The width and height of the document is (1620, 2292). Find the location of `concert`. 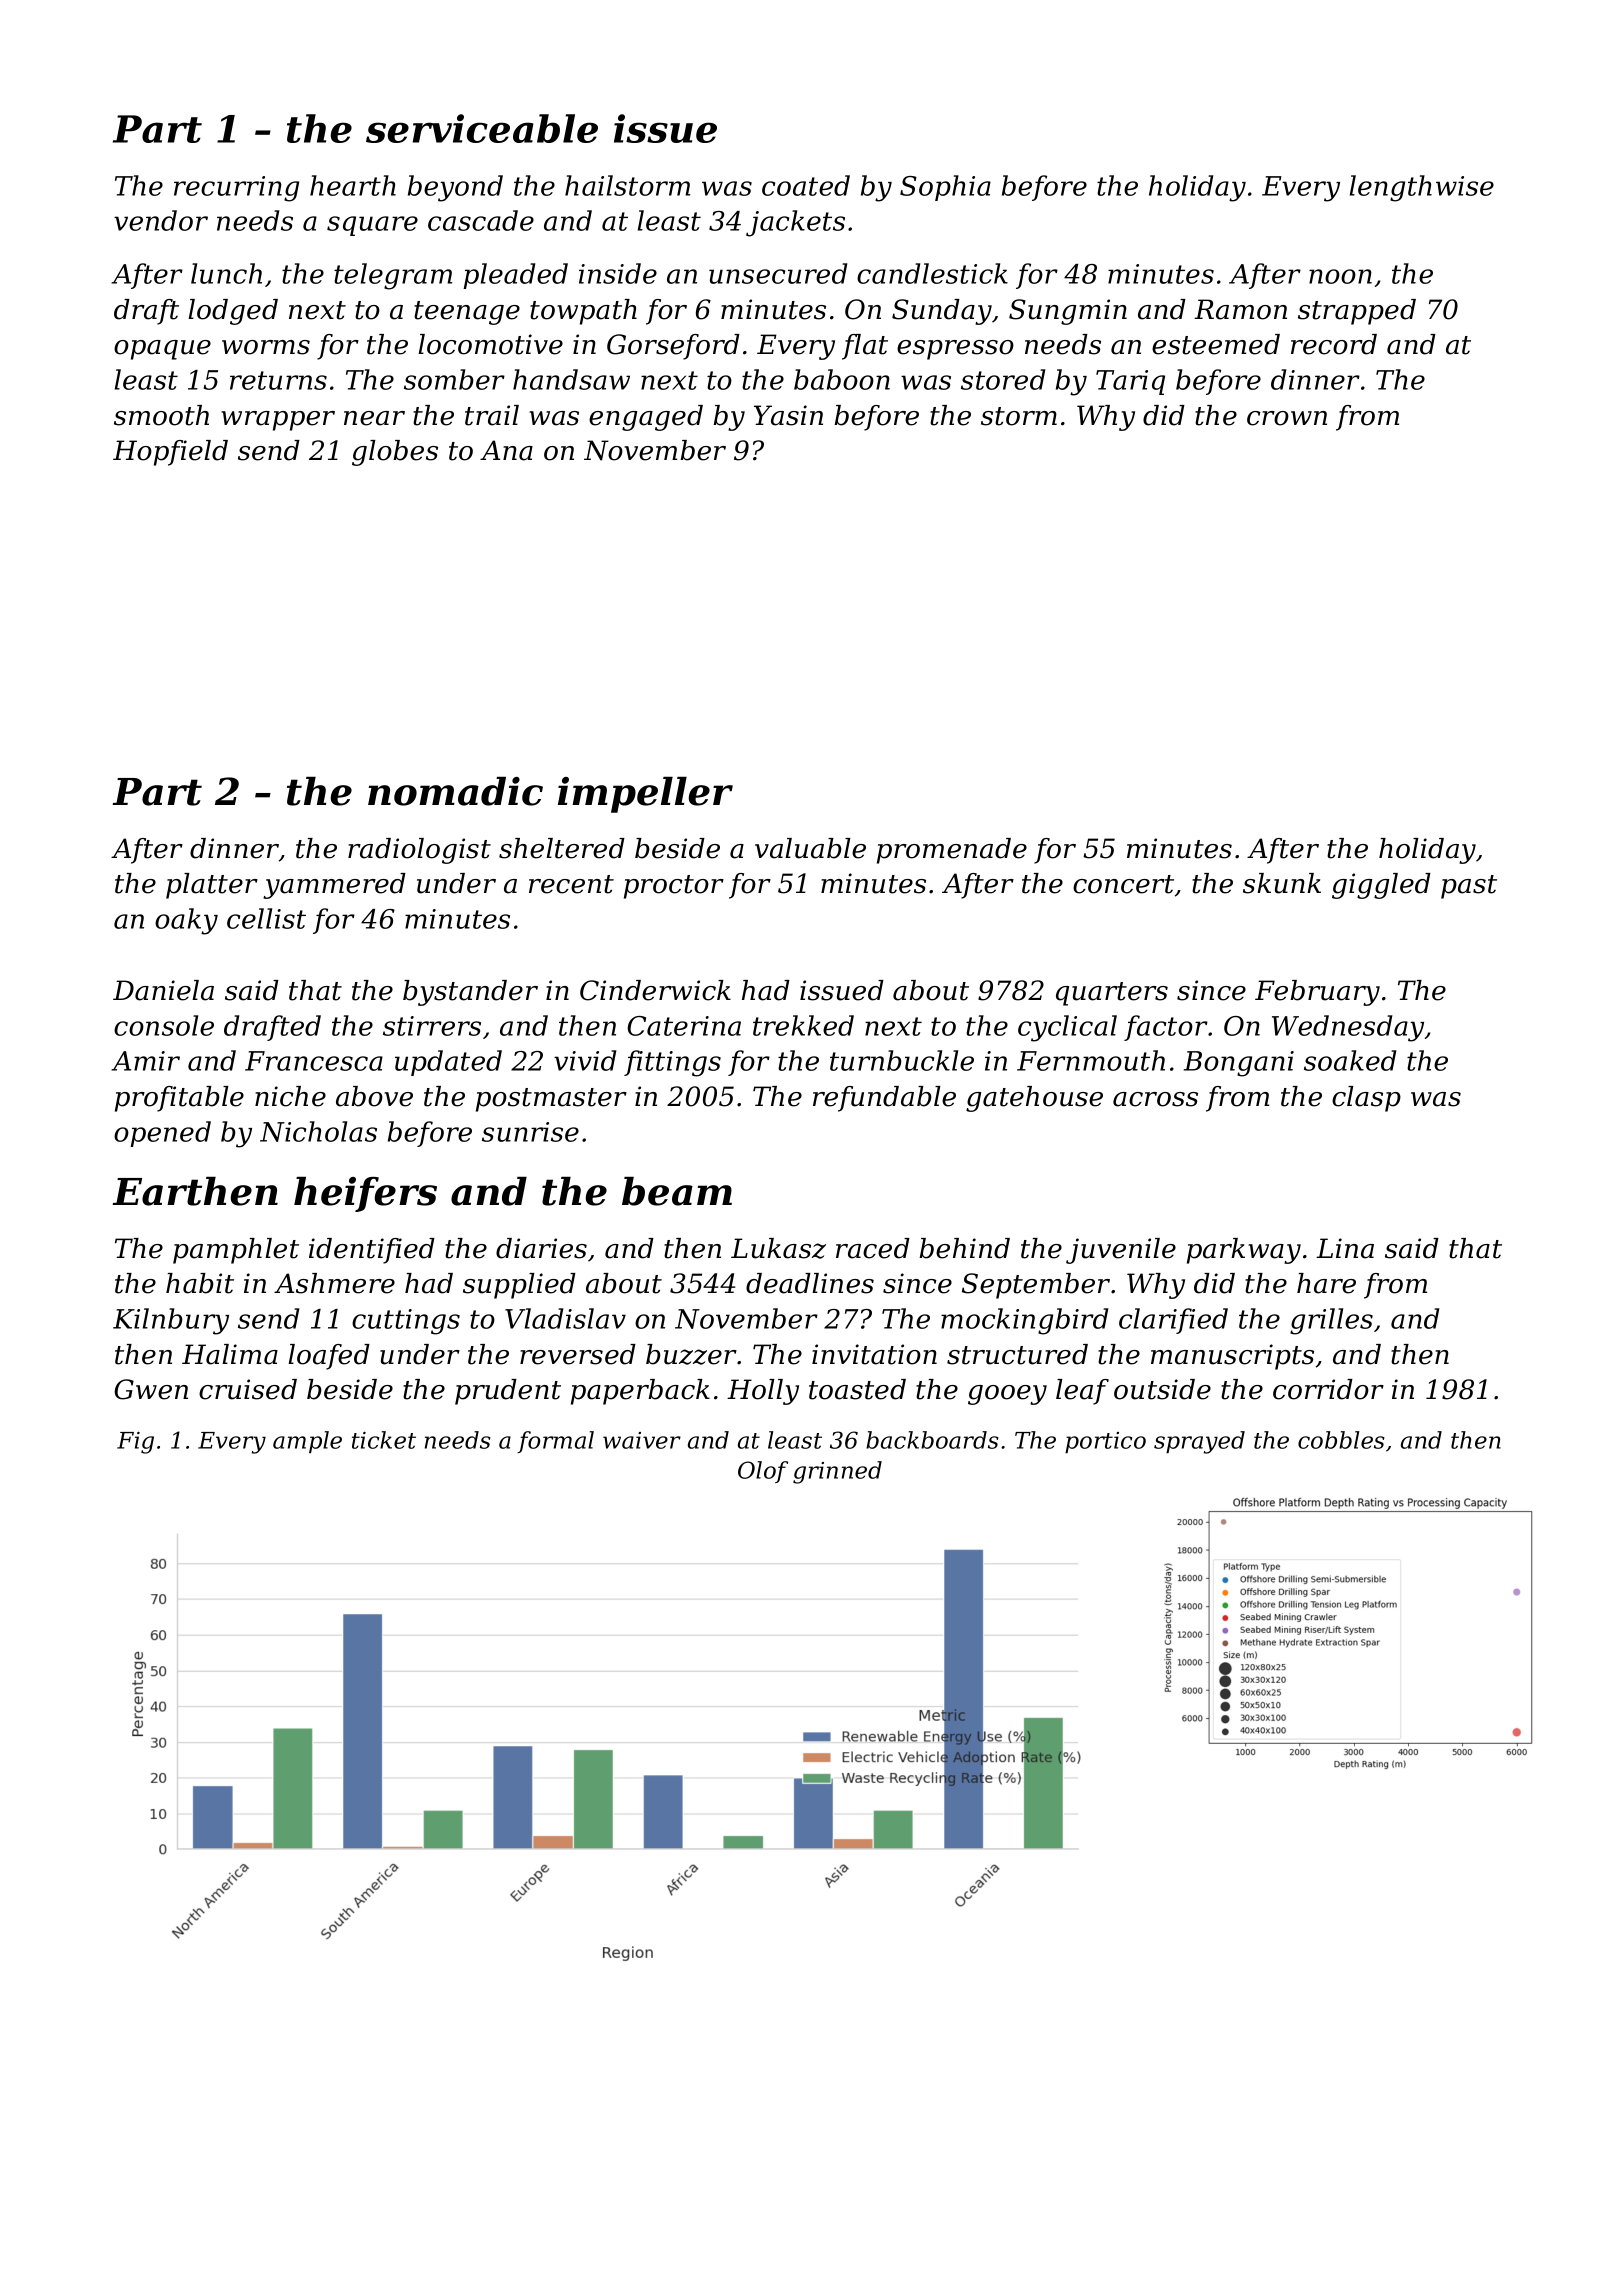

concert is located at coordinates (1123, 884).
